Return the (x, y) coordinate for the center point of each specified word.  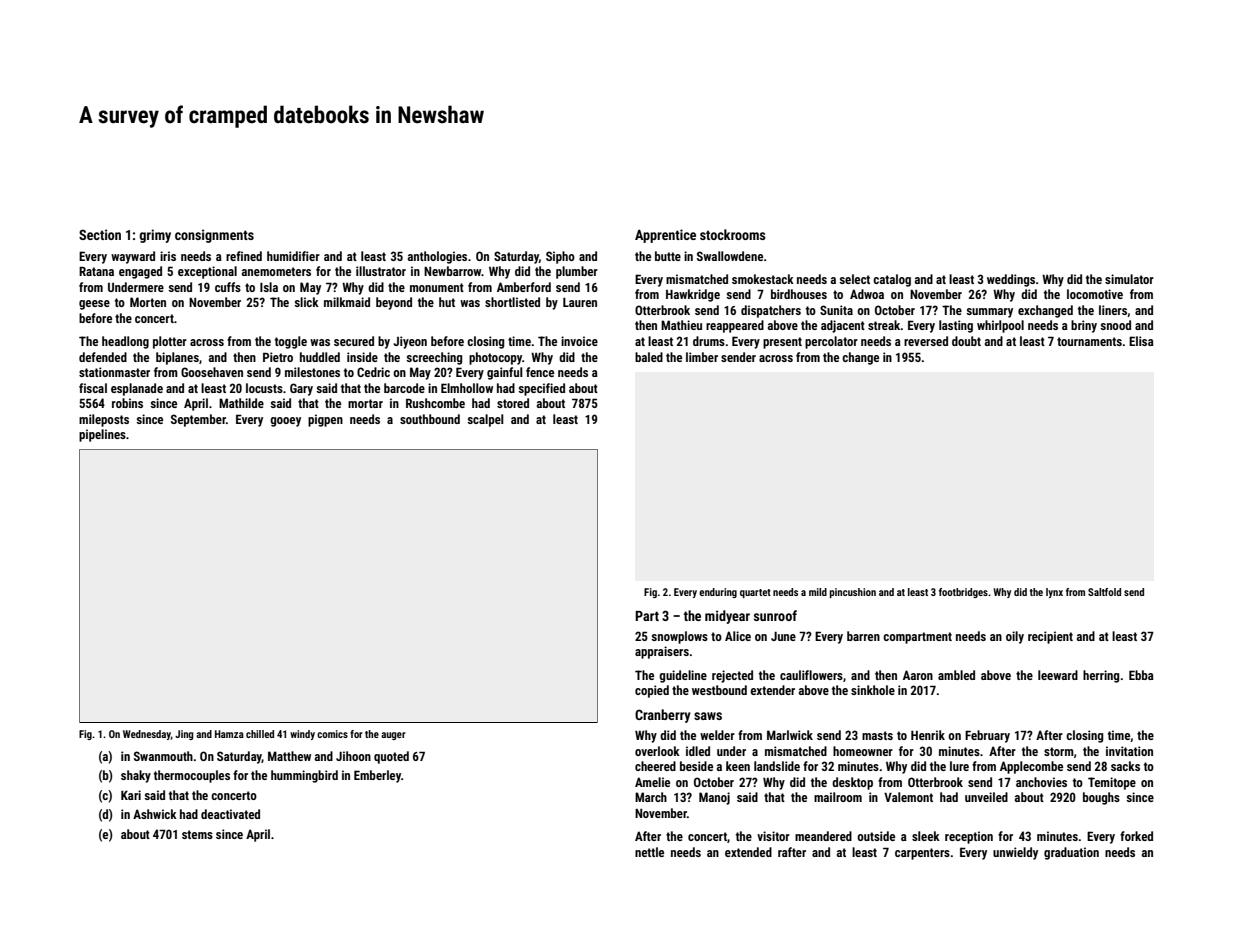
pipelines (102, 435)
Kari (131, 795)
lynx (1054, 593)
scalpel (485, 420)
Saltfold (1104, 592)
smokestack (763, 279)
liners (1113, 310)
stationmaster (114, 372)
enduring (718, 593)
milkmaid (347, 302)
